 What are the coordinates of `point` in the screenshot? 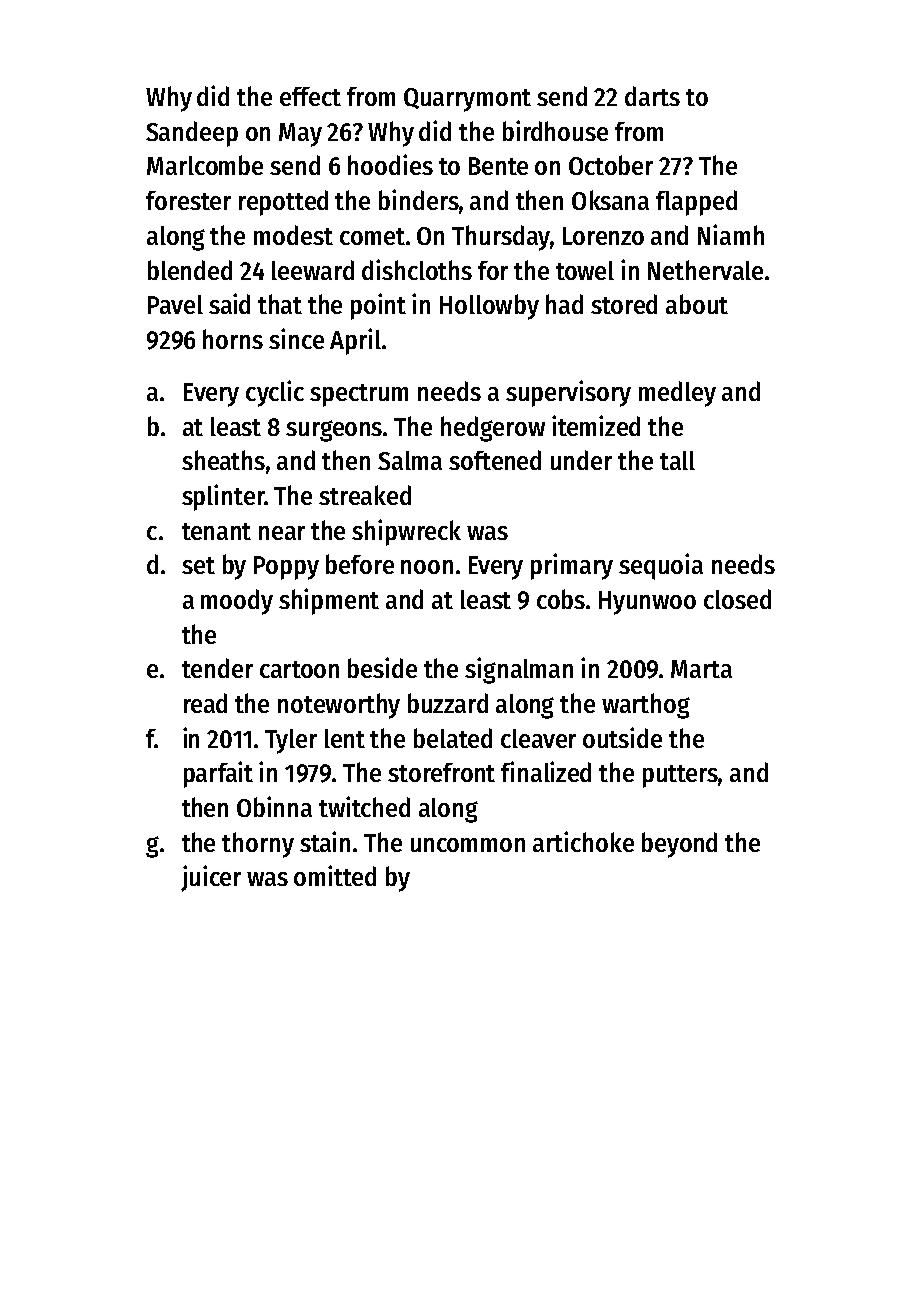 It's located at (378, 306).
